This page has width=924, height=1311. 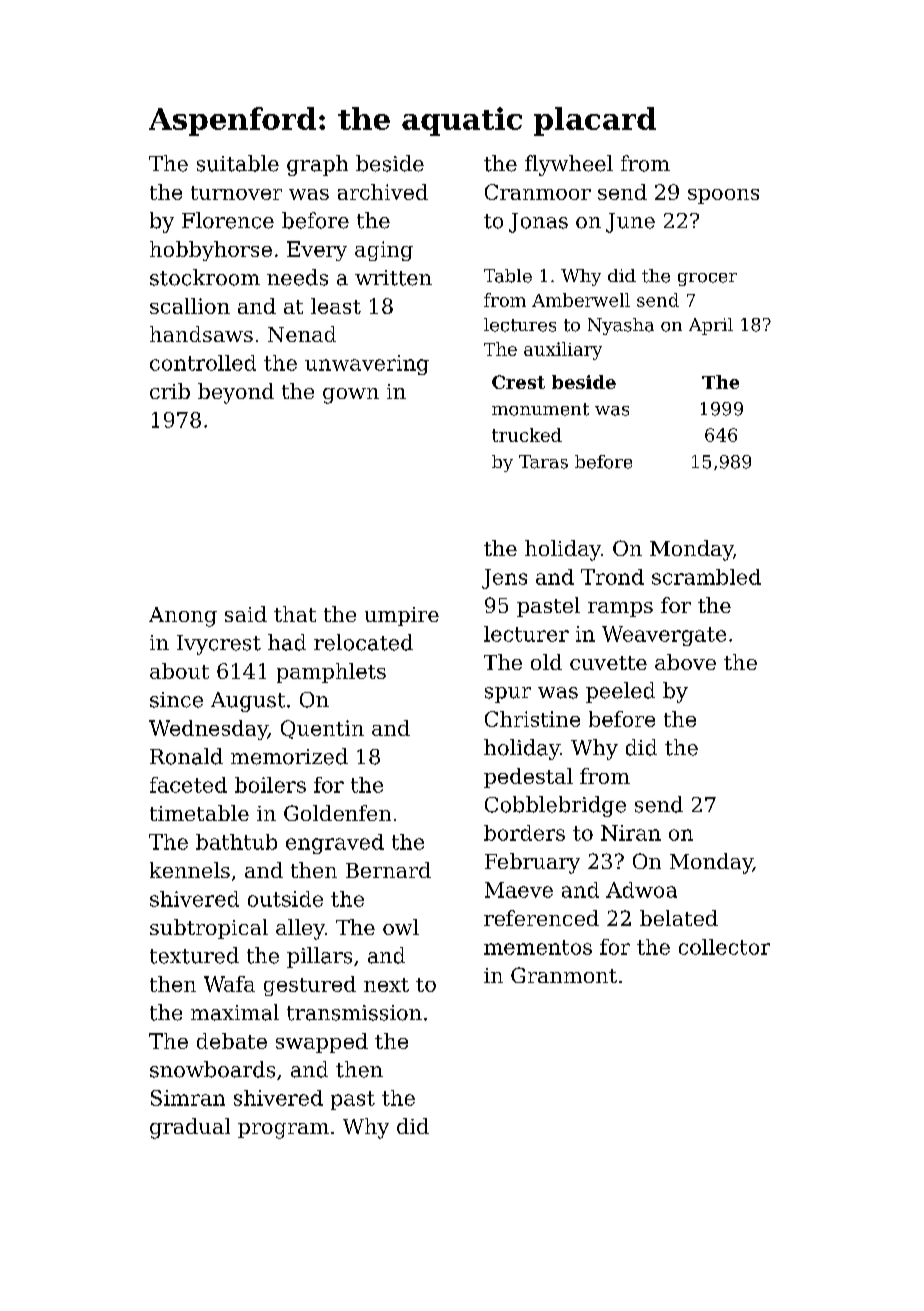 What do you see at coordinates (186, 756) in the page?
I see `Ronald` at bounding box center [186, 756].
